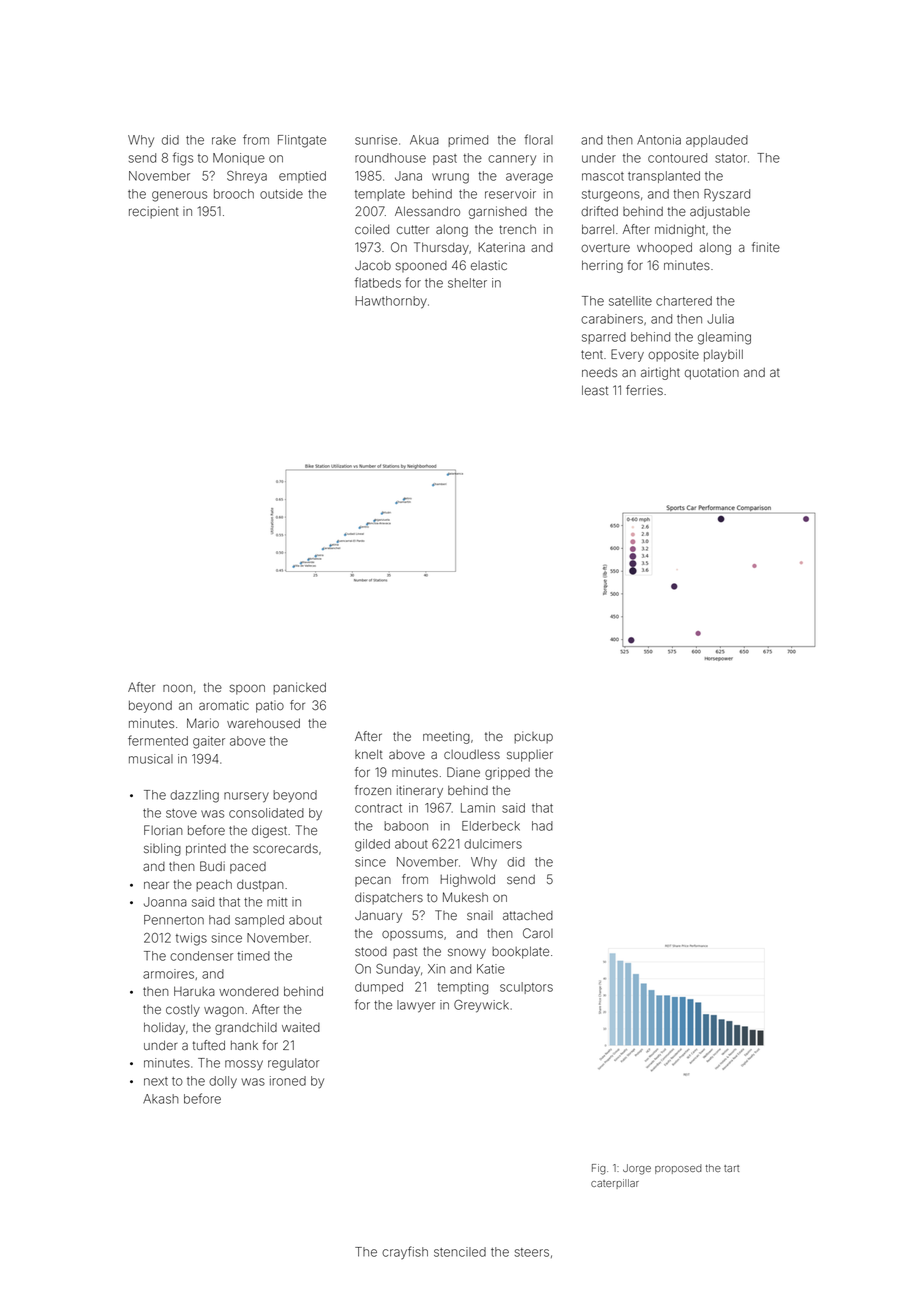 The image size is (908, 1316). Describe the element at coordinates (460, 1252) in the screenshot. I see `stenciled` at that location.
